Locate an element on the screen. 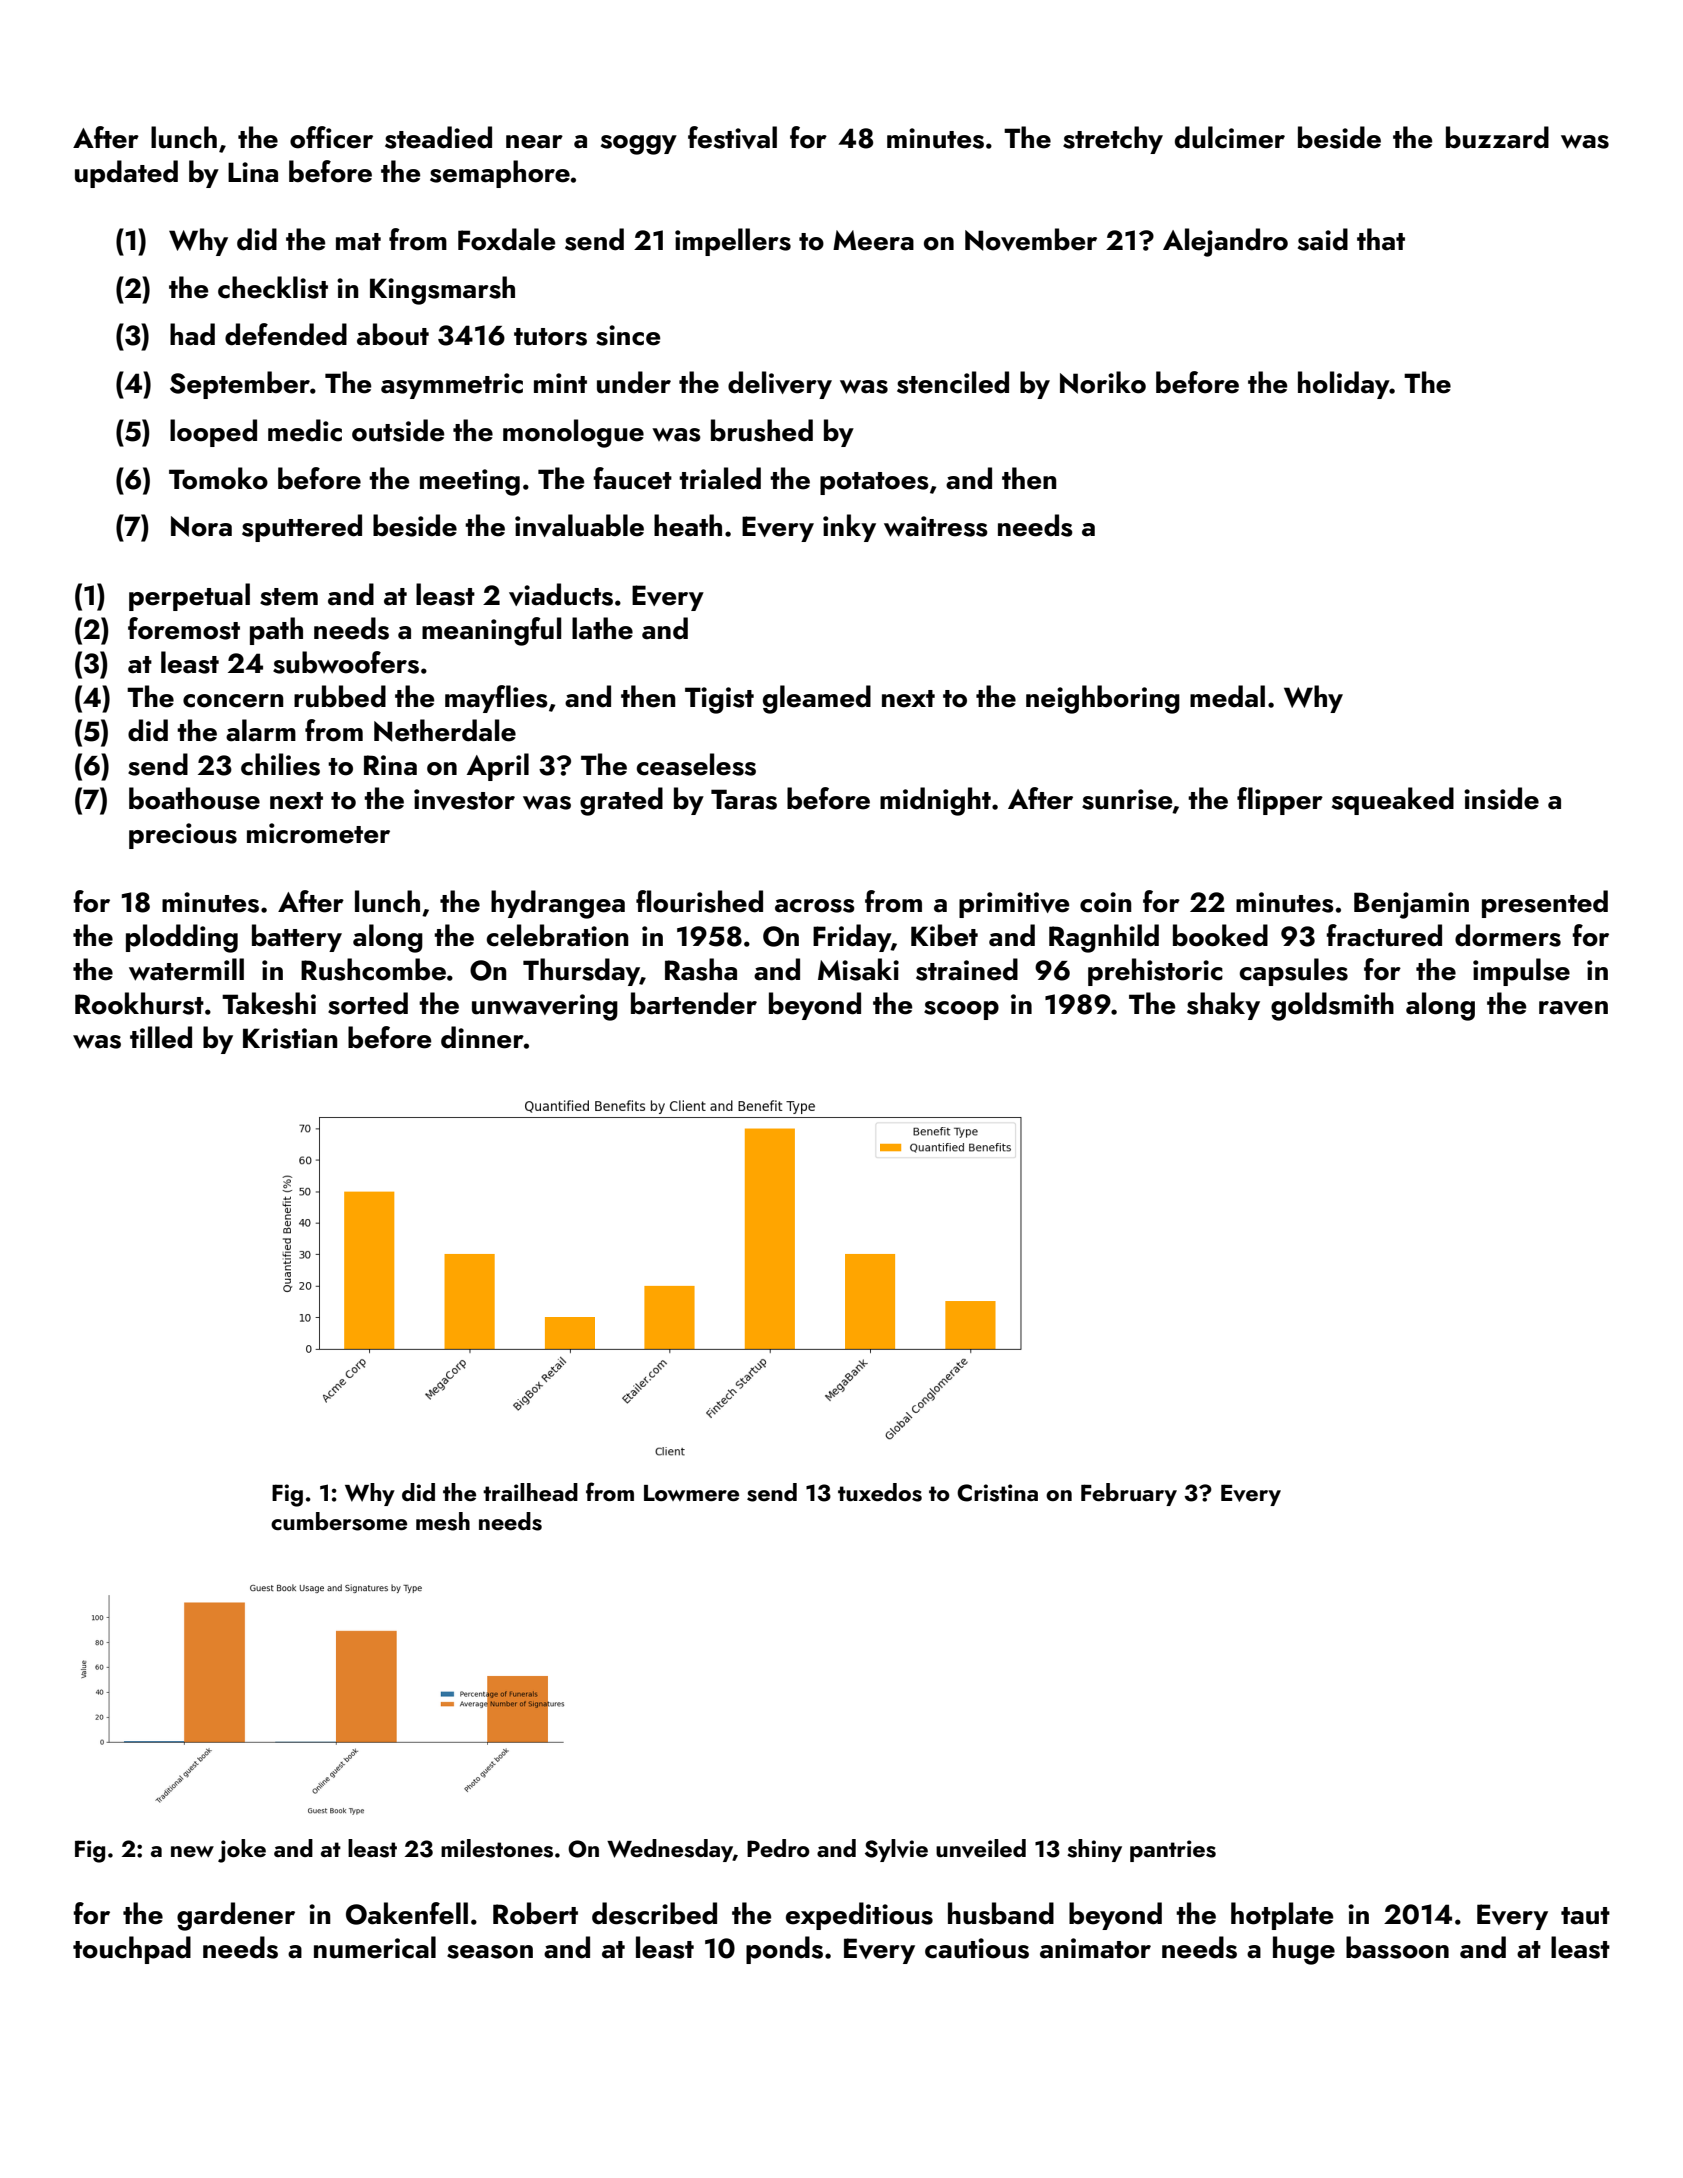  Cristina is located at coordinates (997, 1493).
